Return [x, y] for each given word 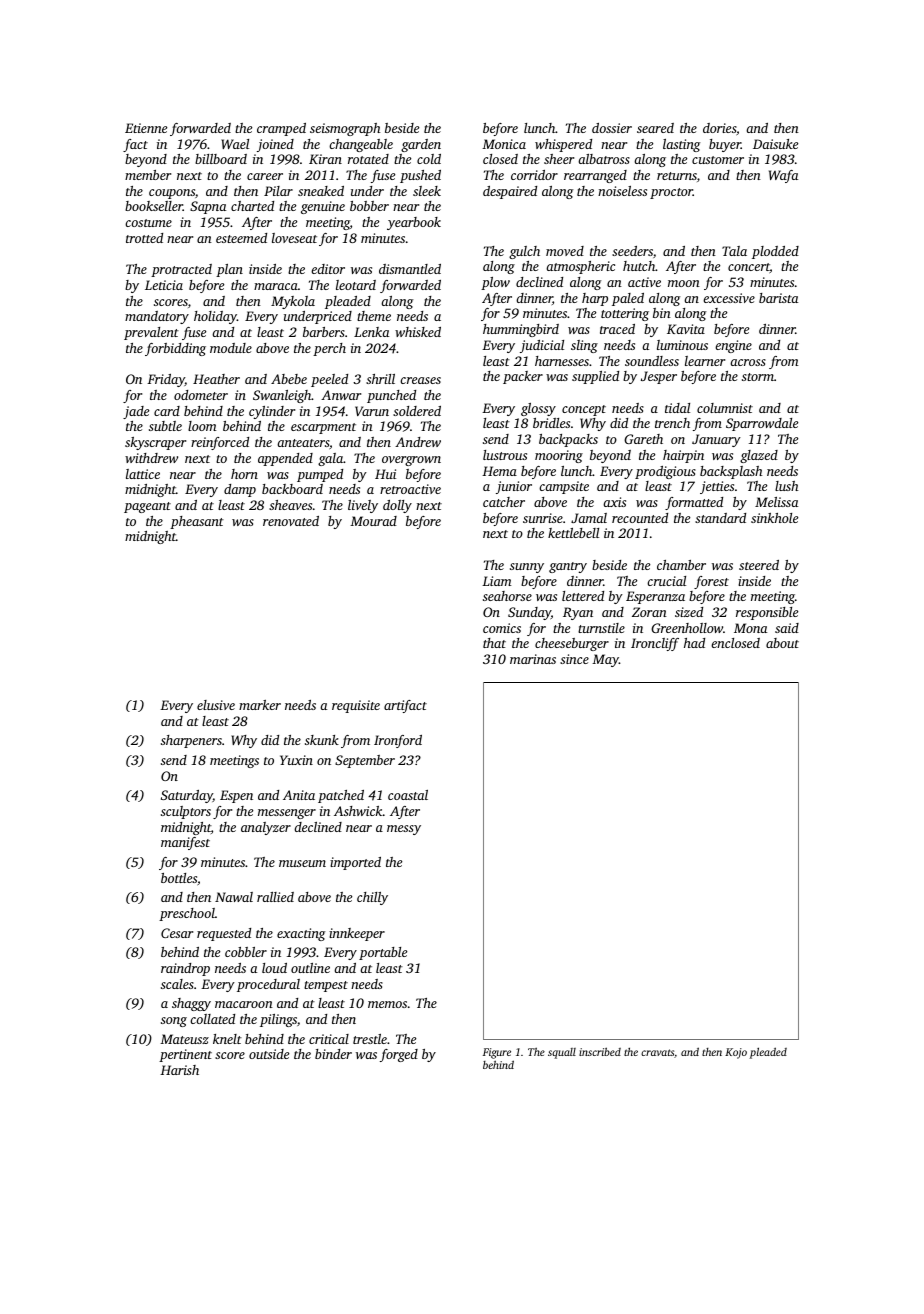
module [231, 348]
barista [778, 298]
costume [148, 223]
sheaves [290, 505]
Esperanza [655, 597]
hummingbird [521, 330]
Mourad [373, 521]
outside [269, 1054]
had [694, 643]
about [782, 643]
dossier [612, 128]
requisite [356, 706]
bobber [369, 206]
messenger [287, 814]
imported [355, 863]
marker [260, 705]
